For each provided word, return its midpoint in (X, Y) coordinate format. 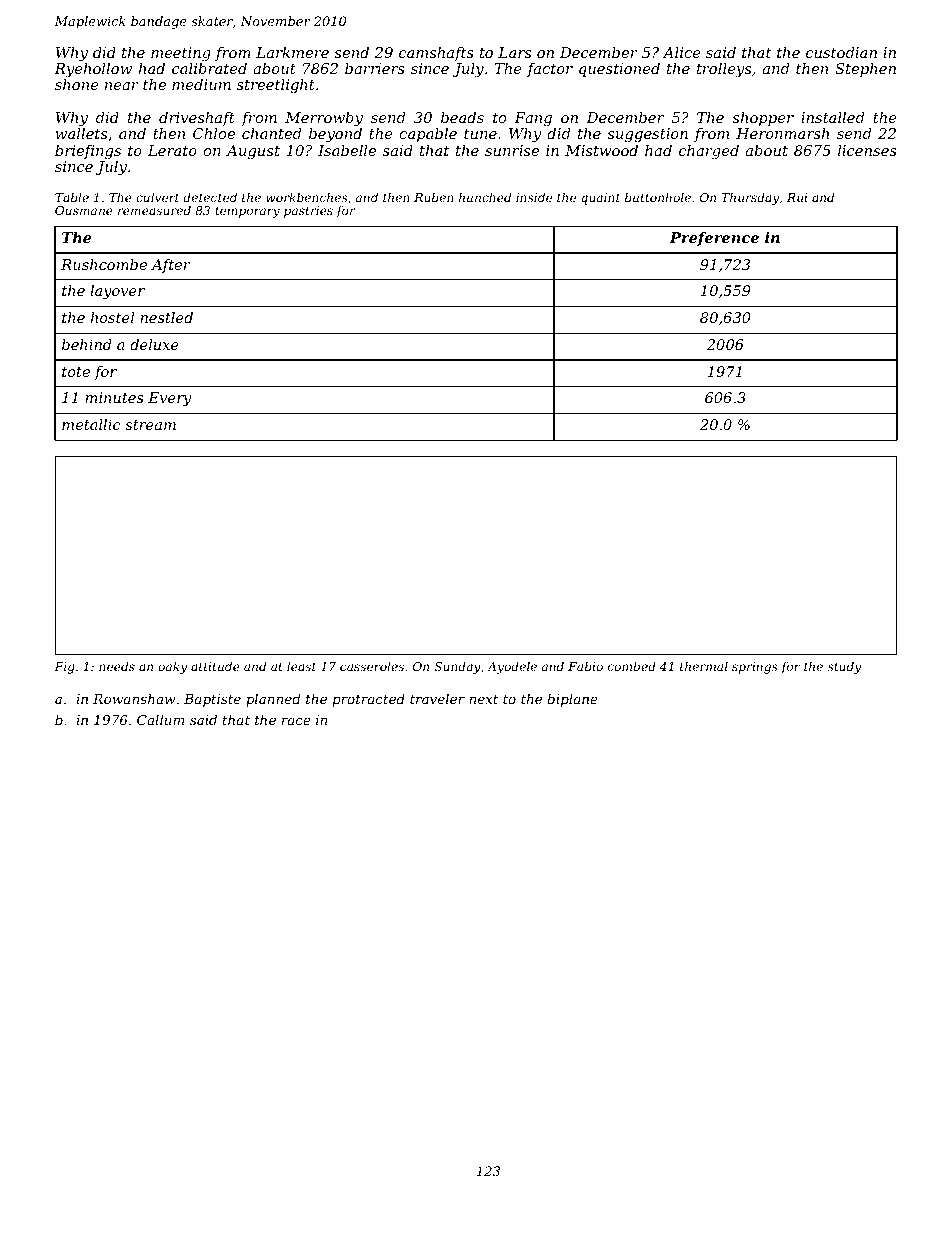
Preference (714, 239)
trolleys (724, 70)
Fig (65, 668)
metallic (91, 424)
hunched (485, 197)
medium (201, 84)
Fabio (585, 666)
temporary (247, 212)
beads (462, 117)
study (844, 667)
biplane (572, 700)
